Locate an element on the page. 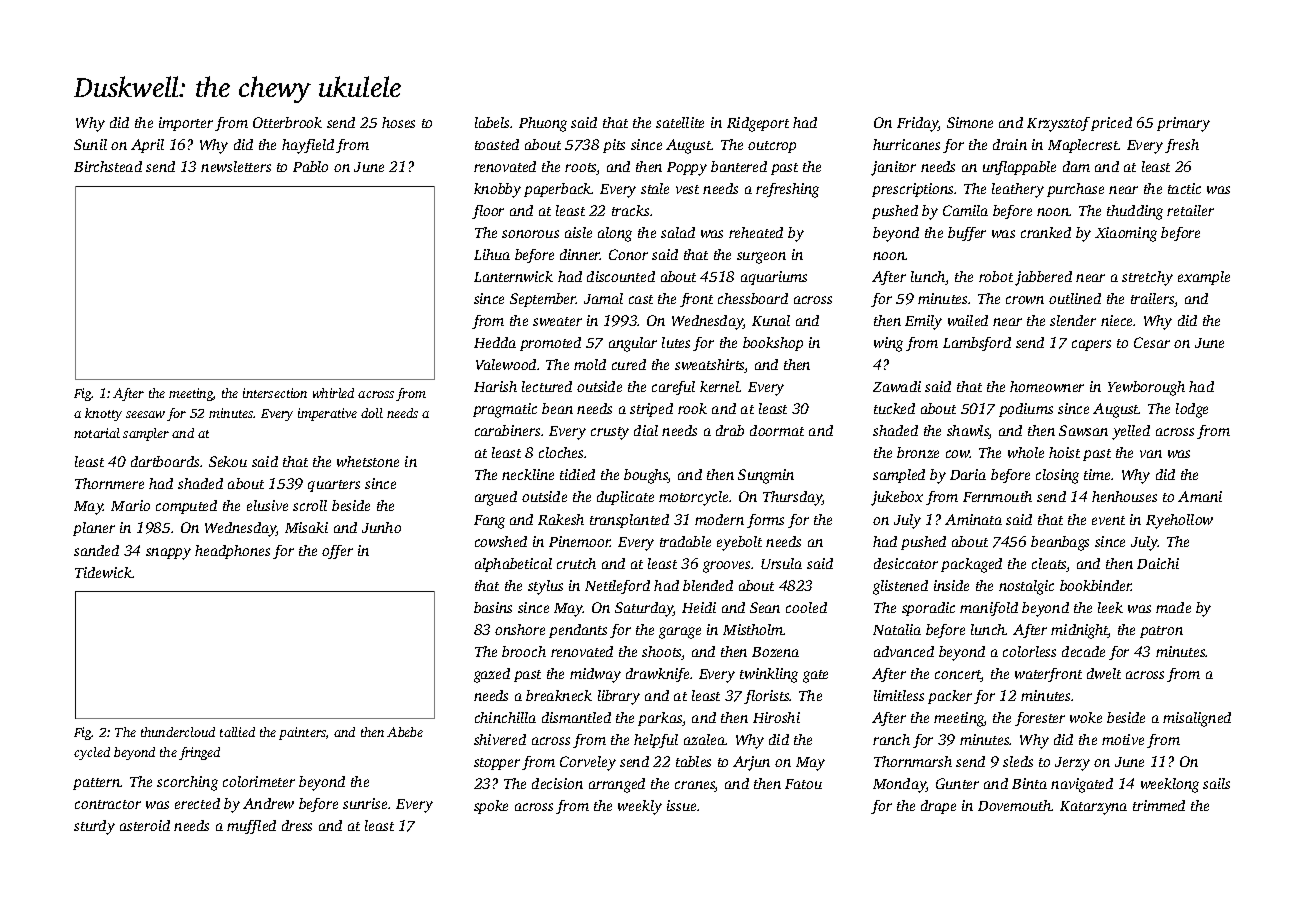  asteroid is located at coordinates (145, 825).
